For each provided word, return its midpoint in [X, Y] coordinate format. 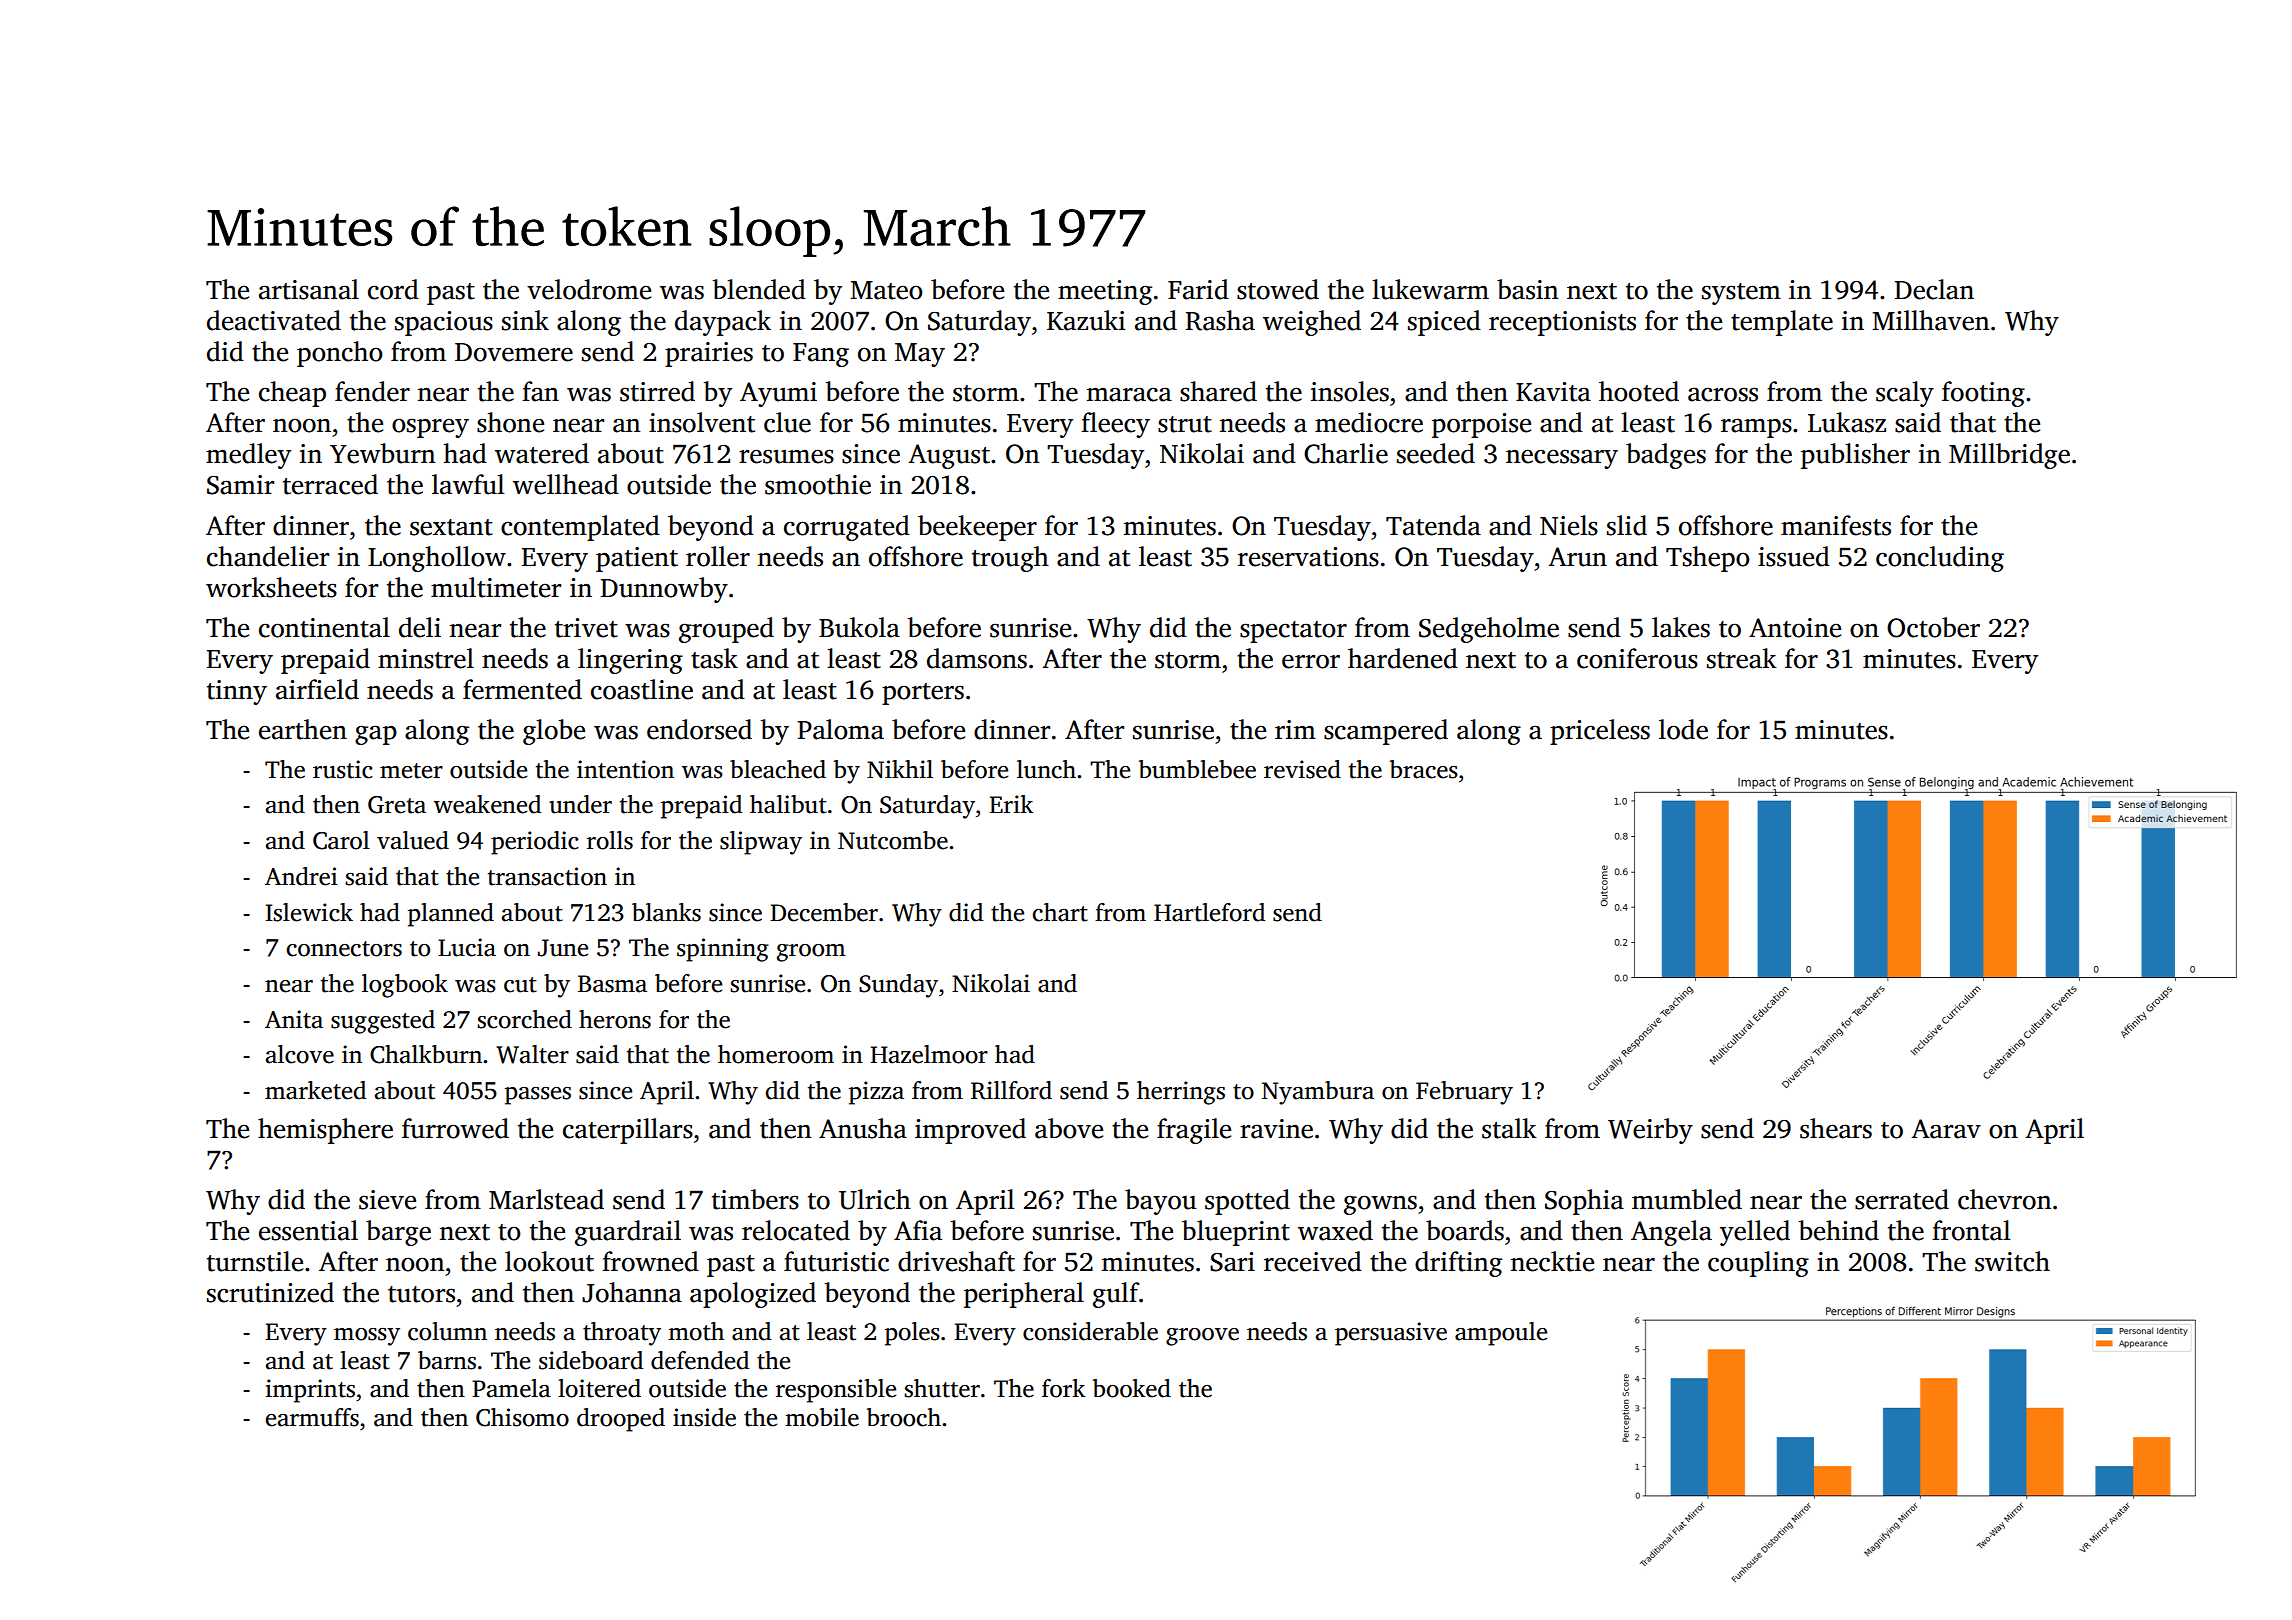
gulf [1116, 1295]
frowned [650, 1261]
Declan [1934, 289]
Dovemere [514, 352]
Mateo [886, 290]
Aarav [1946, 1129]
